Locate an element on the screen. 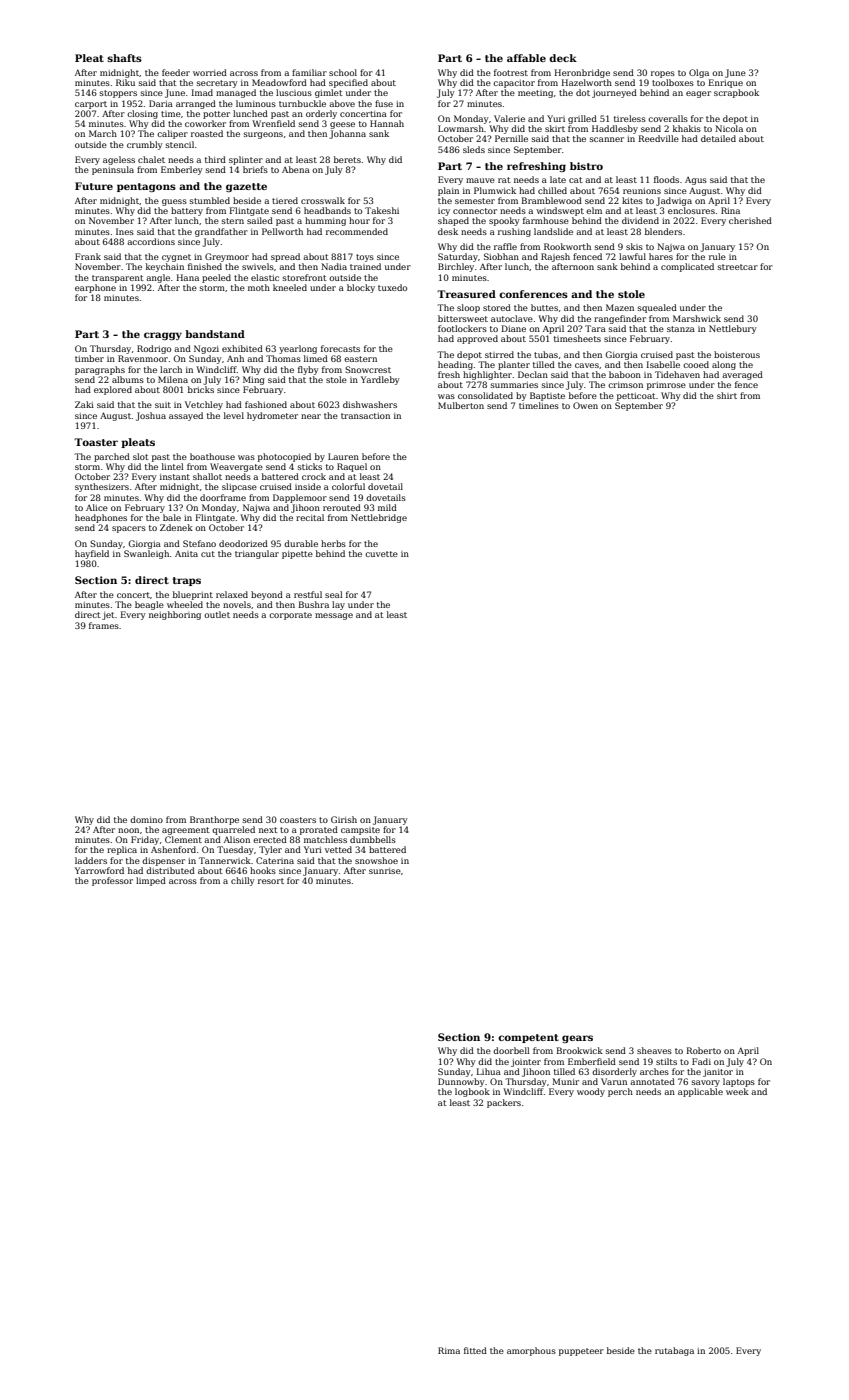 Image resolution: width=849 pixels, height=1400 pixels. colorful is located at coordinates (348, 486).
